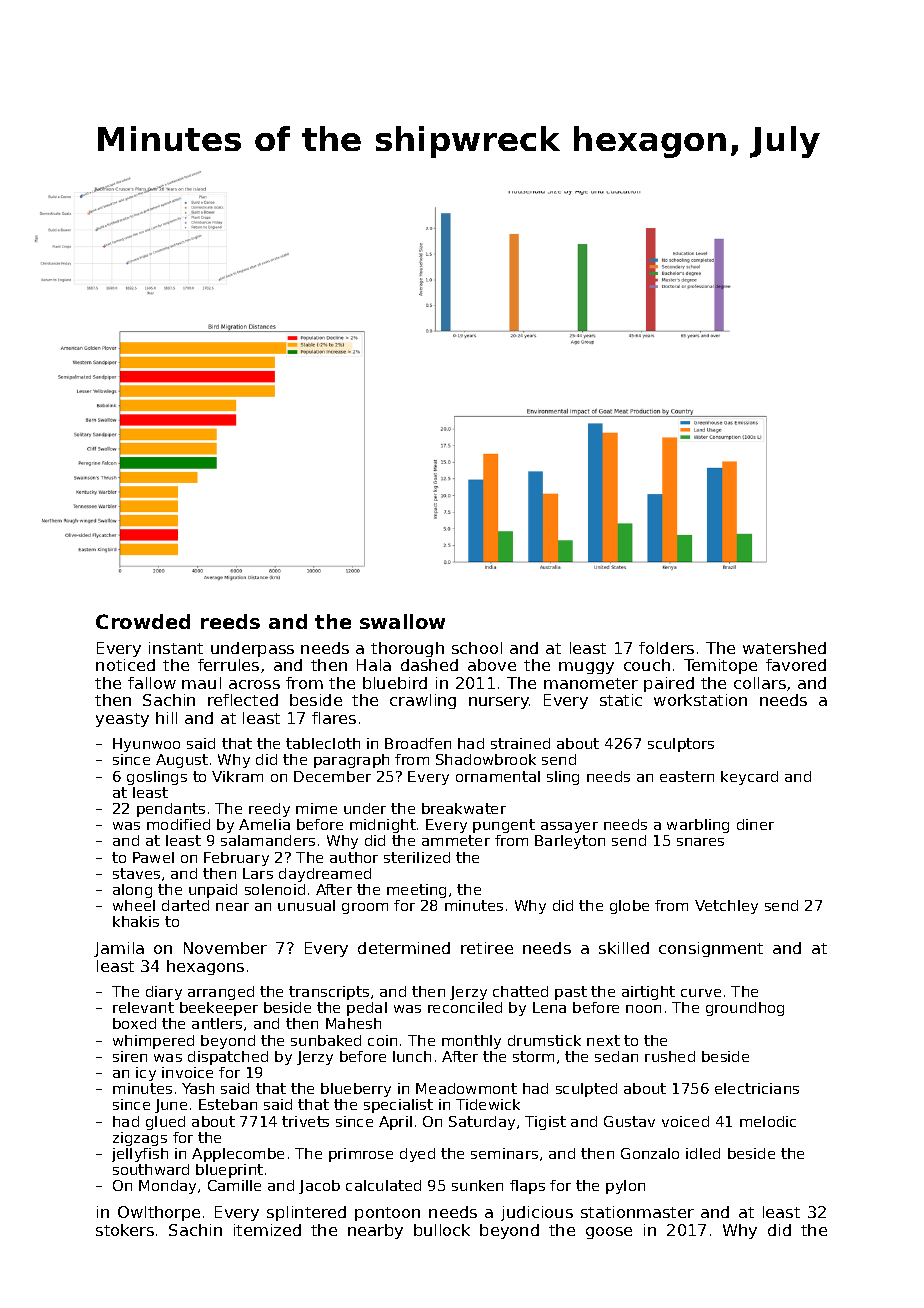 The width and height of the screenshot is (924, 1308). What do you see at coordinates (423, 701) in the screenshot?
I see `crawling` at bounding box center [423, 701].
